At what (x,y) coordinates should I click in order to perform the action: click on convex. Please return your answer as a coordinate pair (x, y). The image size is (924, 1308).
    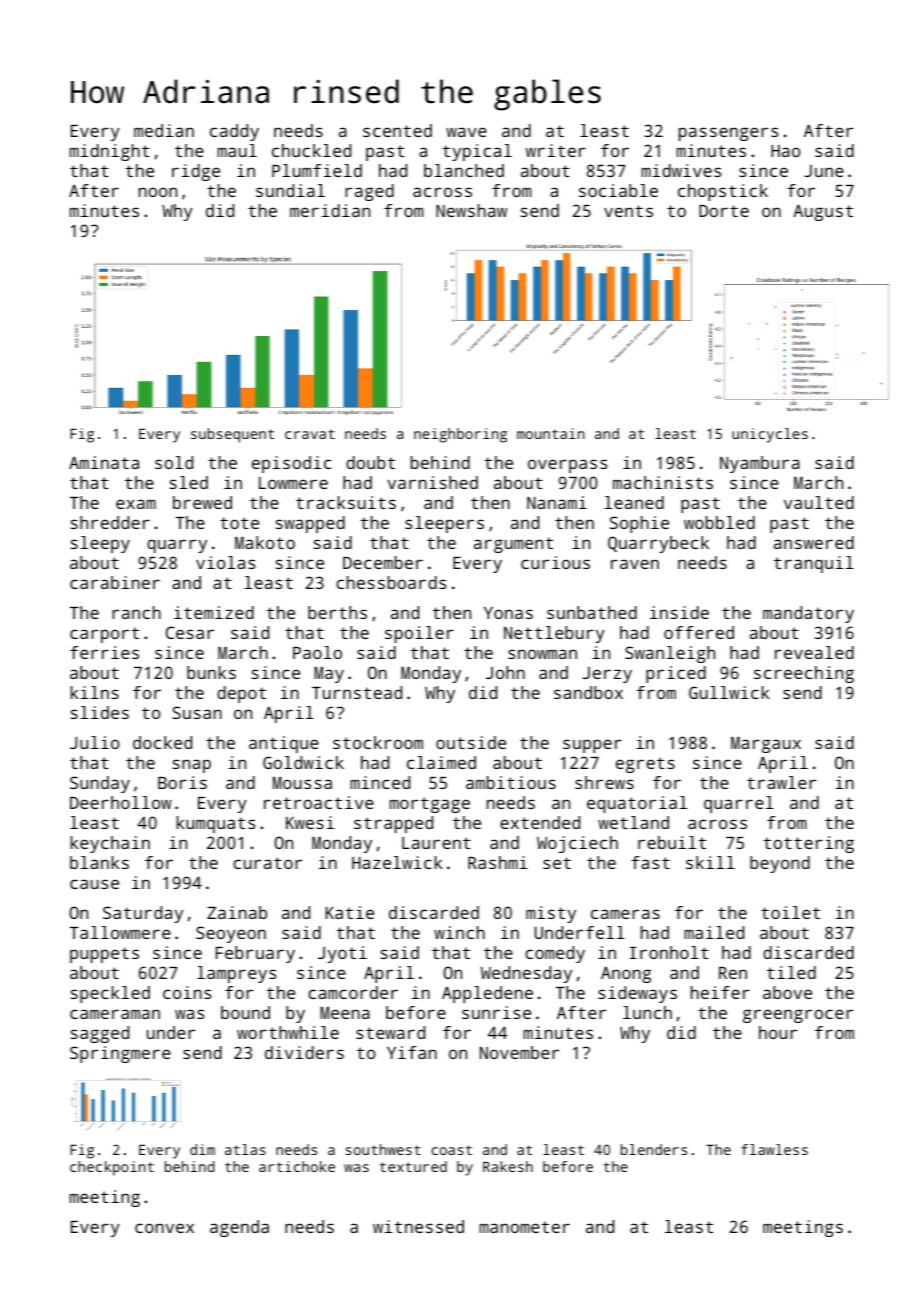
    Looking at the image, I should click on (164, 1228).
